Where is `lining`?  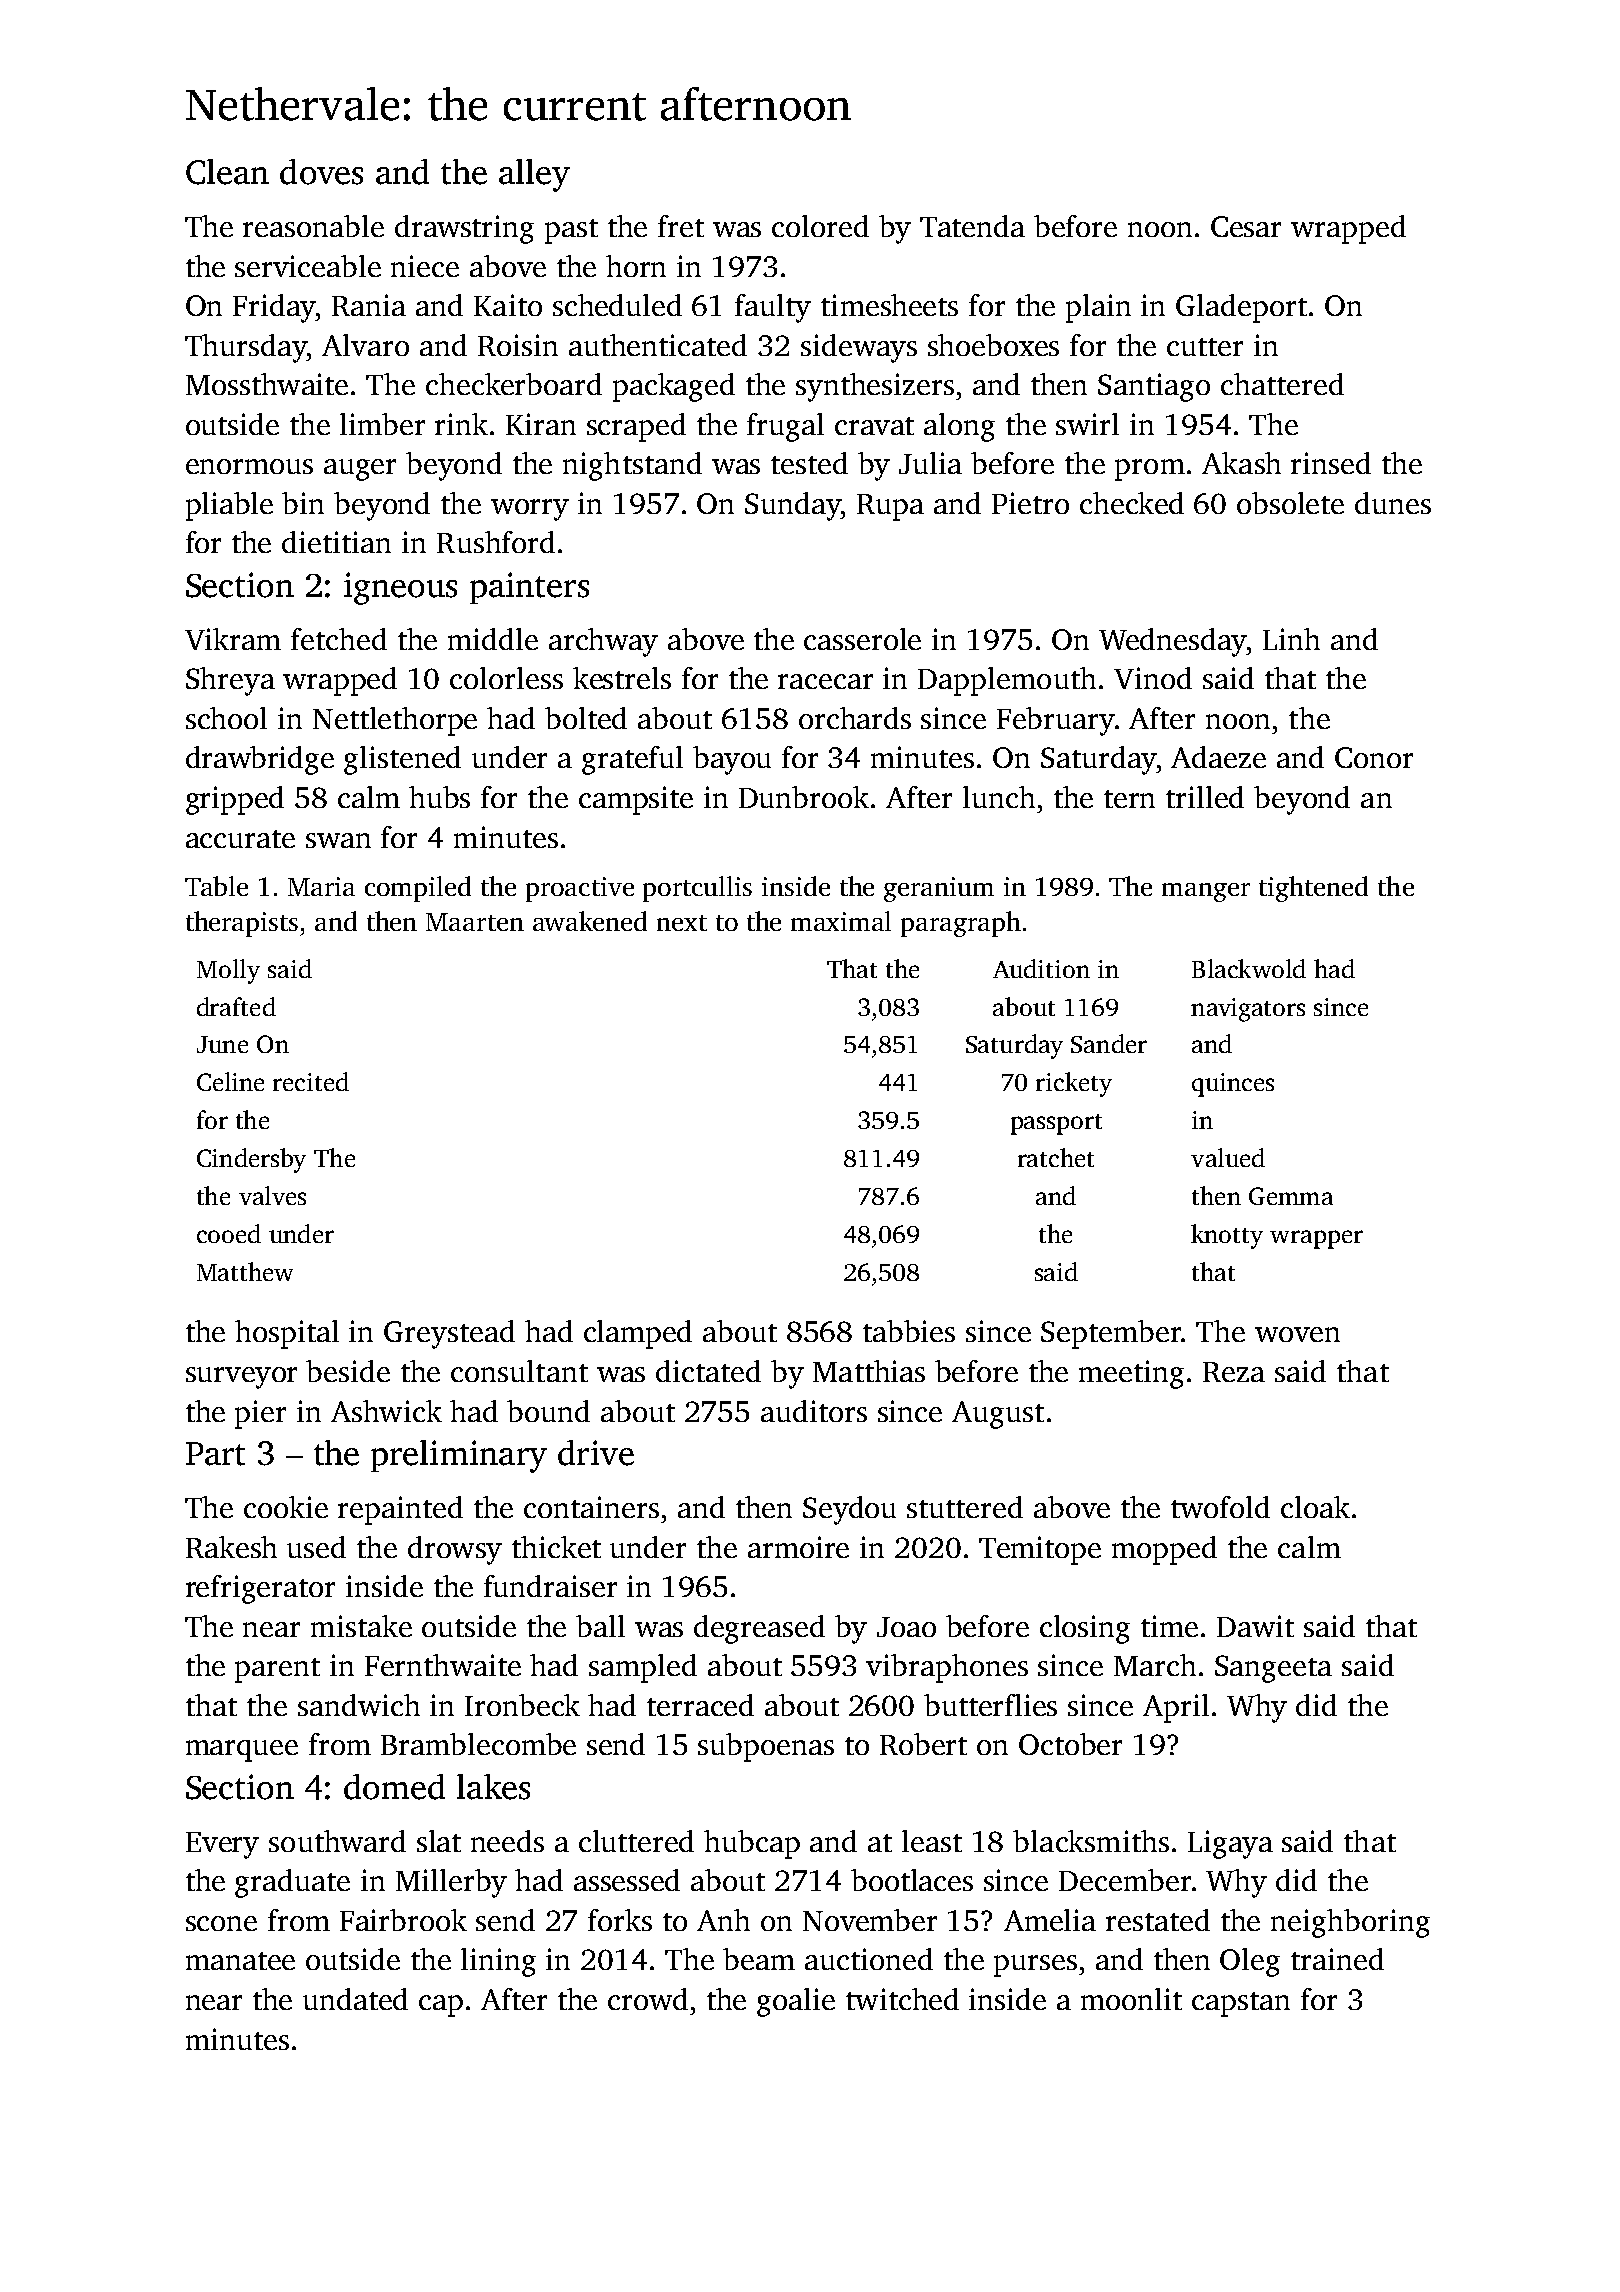
lining is located at coordinates (498, 1962).
